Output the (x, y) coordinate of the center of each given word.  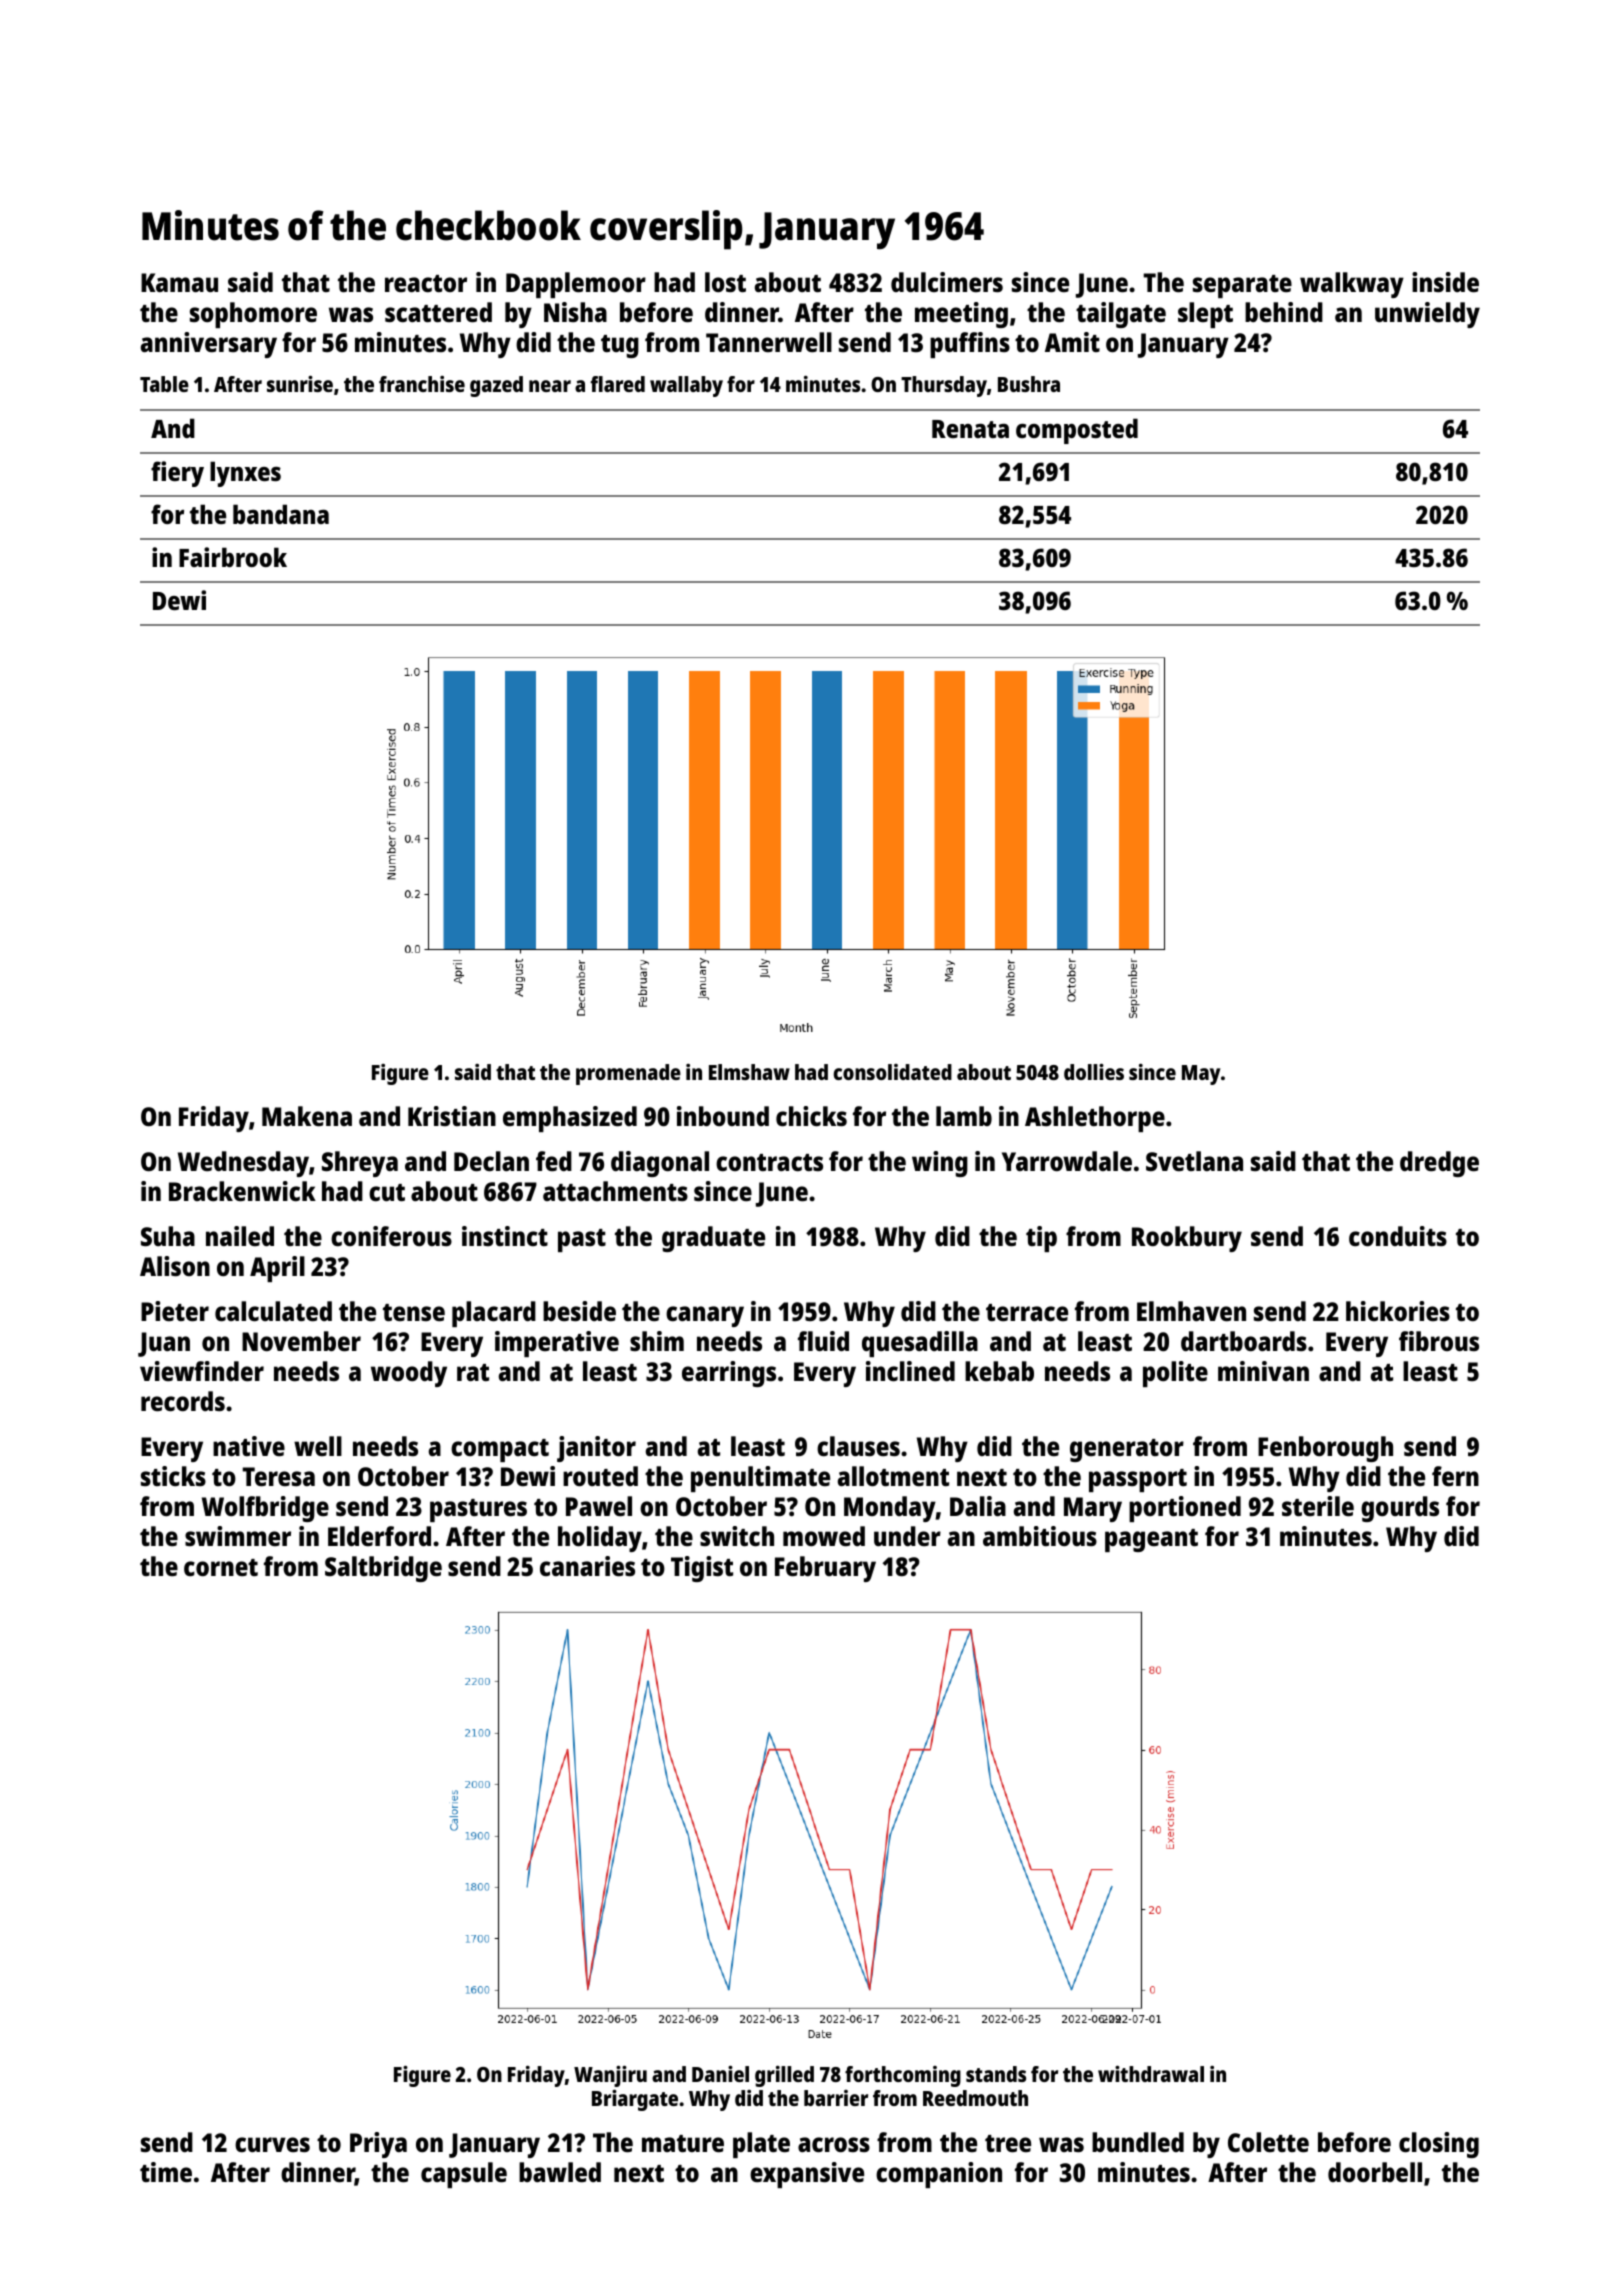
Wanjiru (610, 2076)
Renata (970, 429)
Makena (307, 1116)
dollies (1094, 1072)
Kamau (179, 282)
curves (272, 2144)
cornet (221, 1567)
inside (1445, 282)
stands (996, 2074)
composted (1077, 431)
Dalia (978, 1506)
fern (1455, 1476)
